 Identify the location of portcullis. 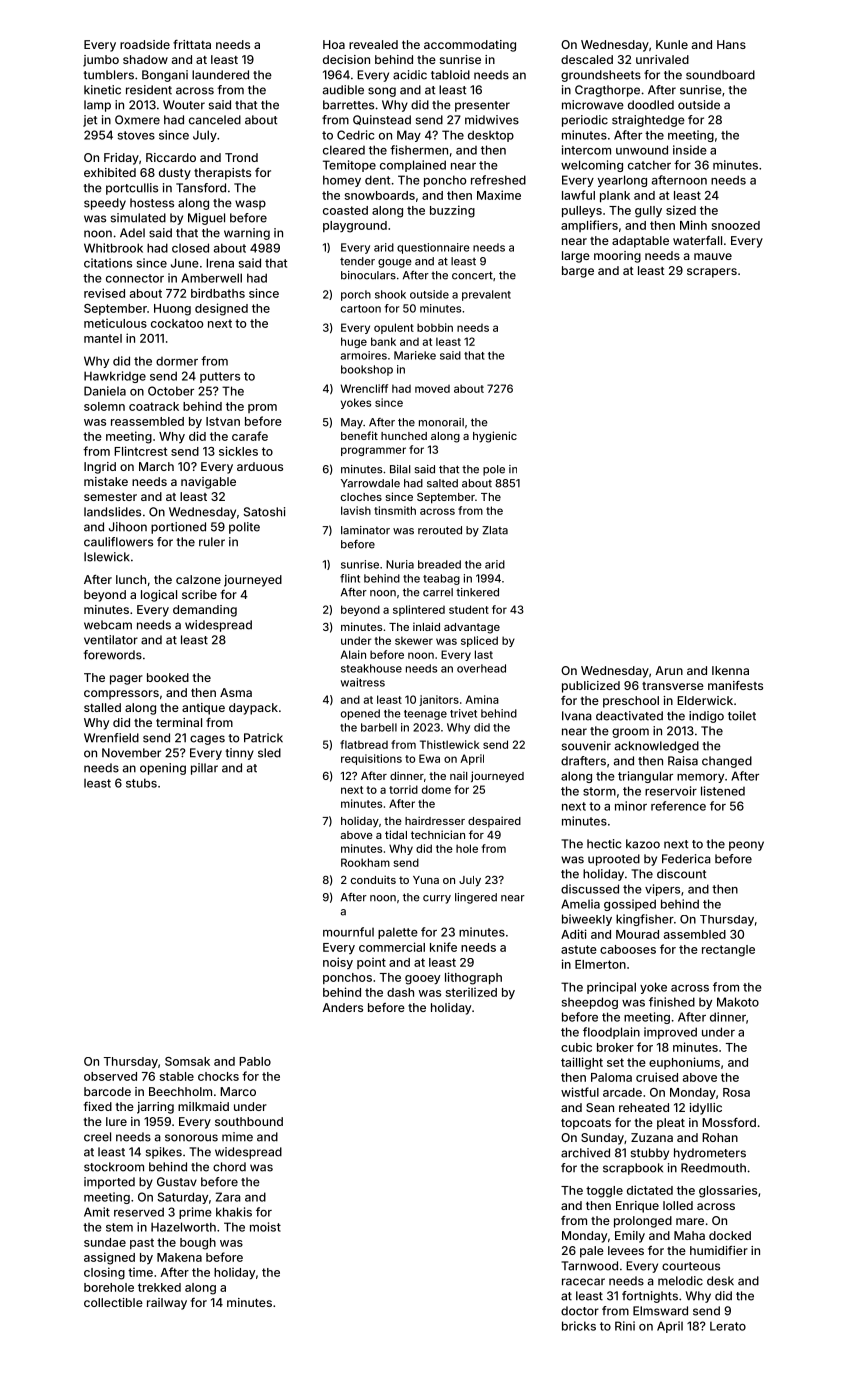
(132, 189).
